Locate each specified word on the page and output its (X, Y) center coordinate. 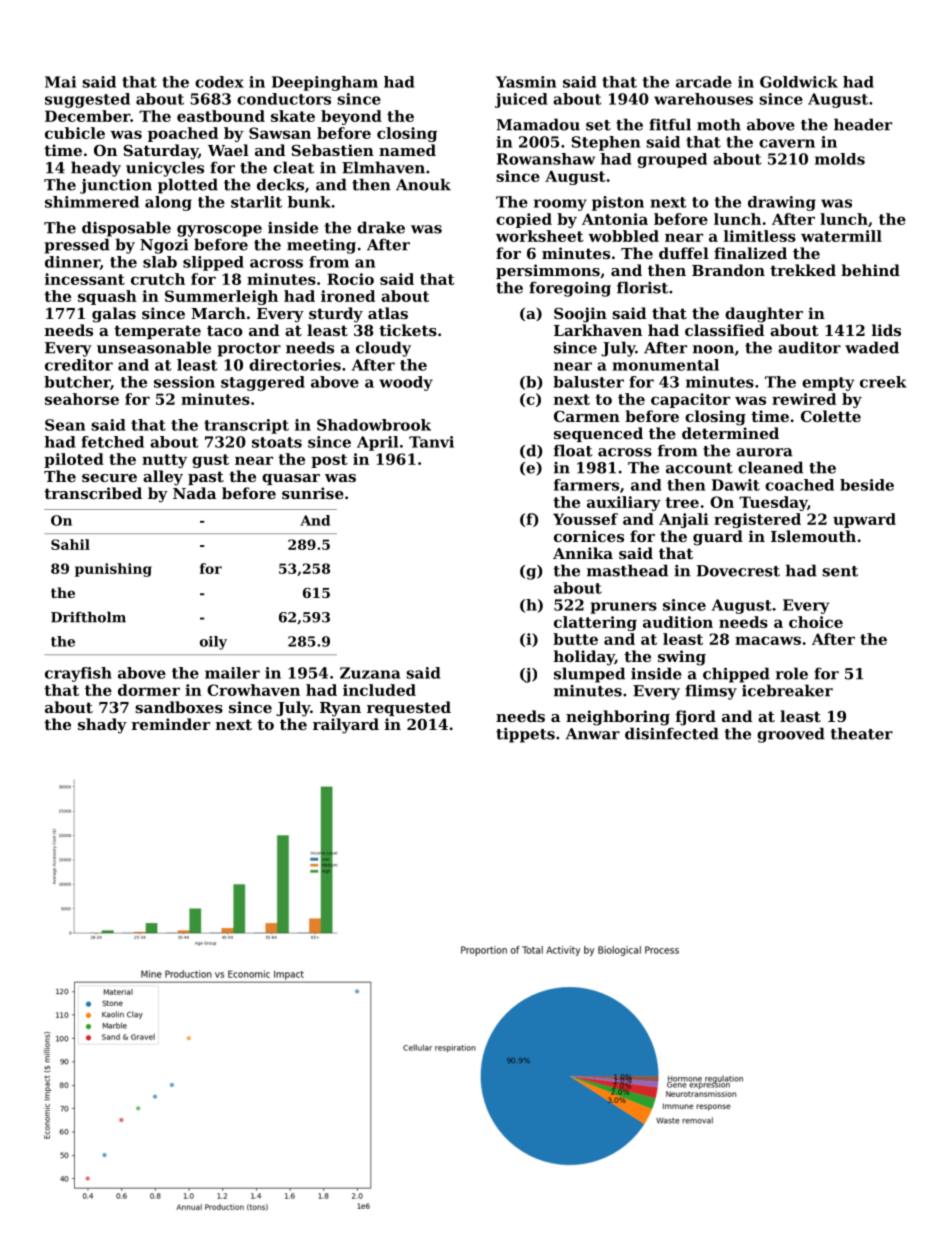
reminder (170, 724)
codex (219, 82)
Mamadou (538, 124)
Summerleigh (221, 297)
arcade (704, 82)
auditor (809, 347)
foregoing (570, 289)
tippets (525, 735)
